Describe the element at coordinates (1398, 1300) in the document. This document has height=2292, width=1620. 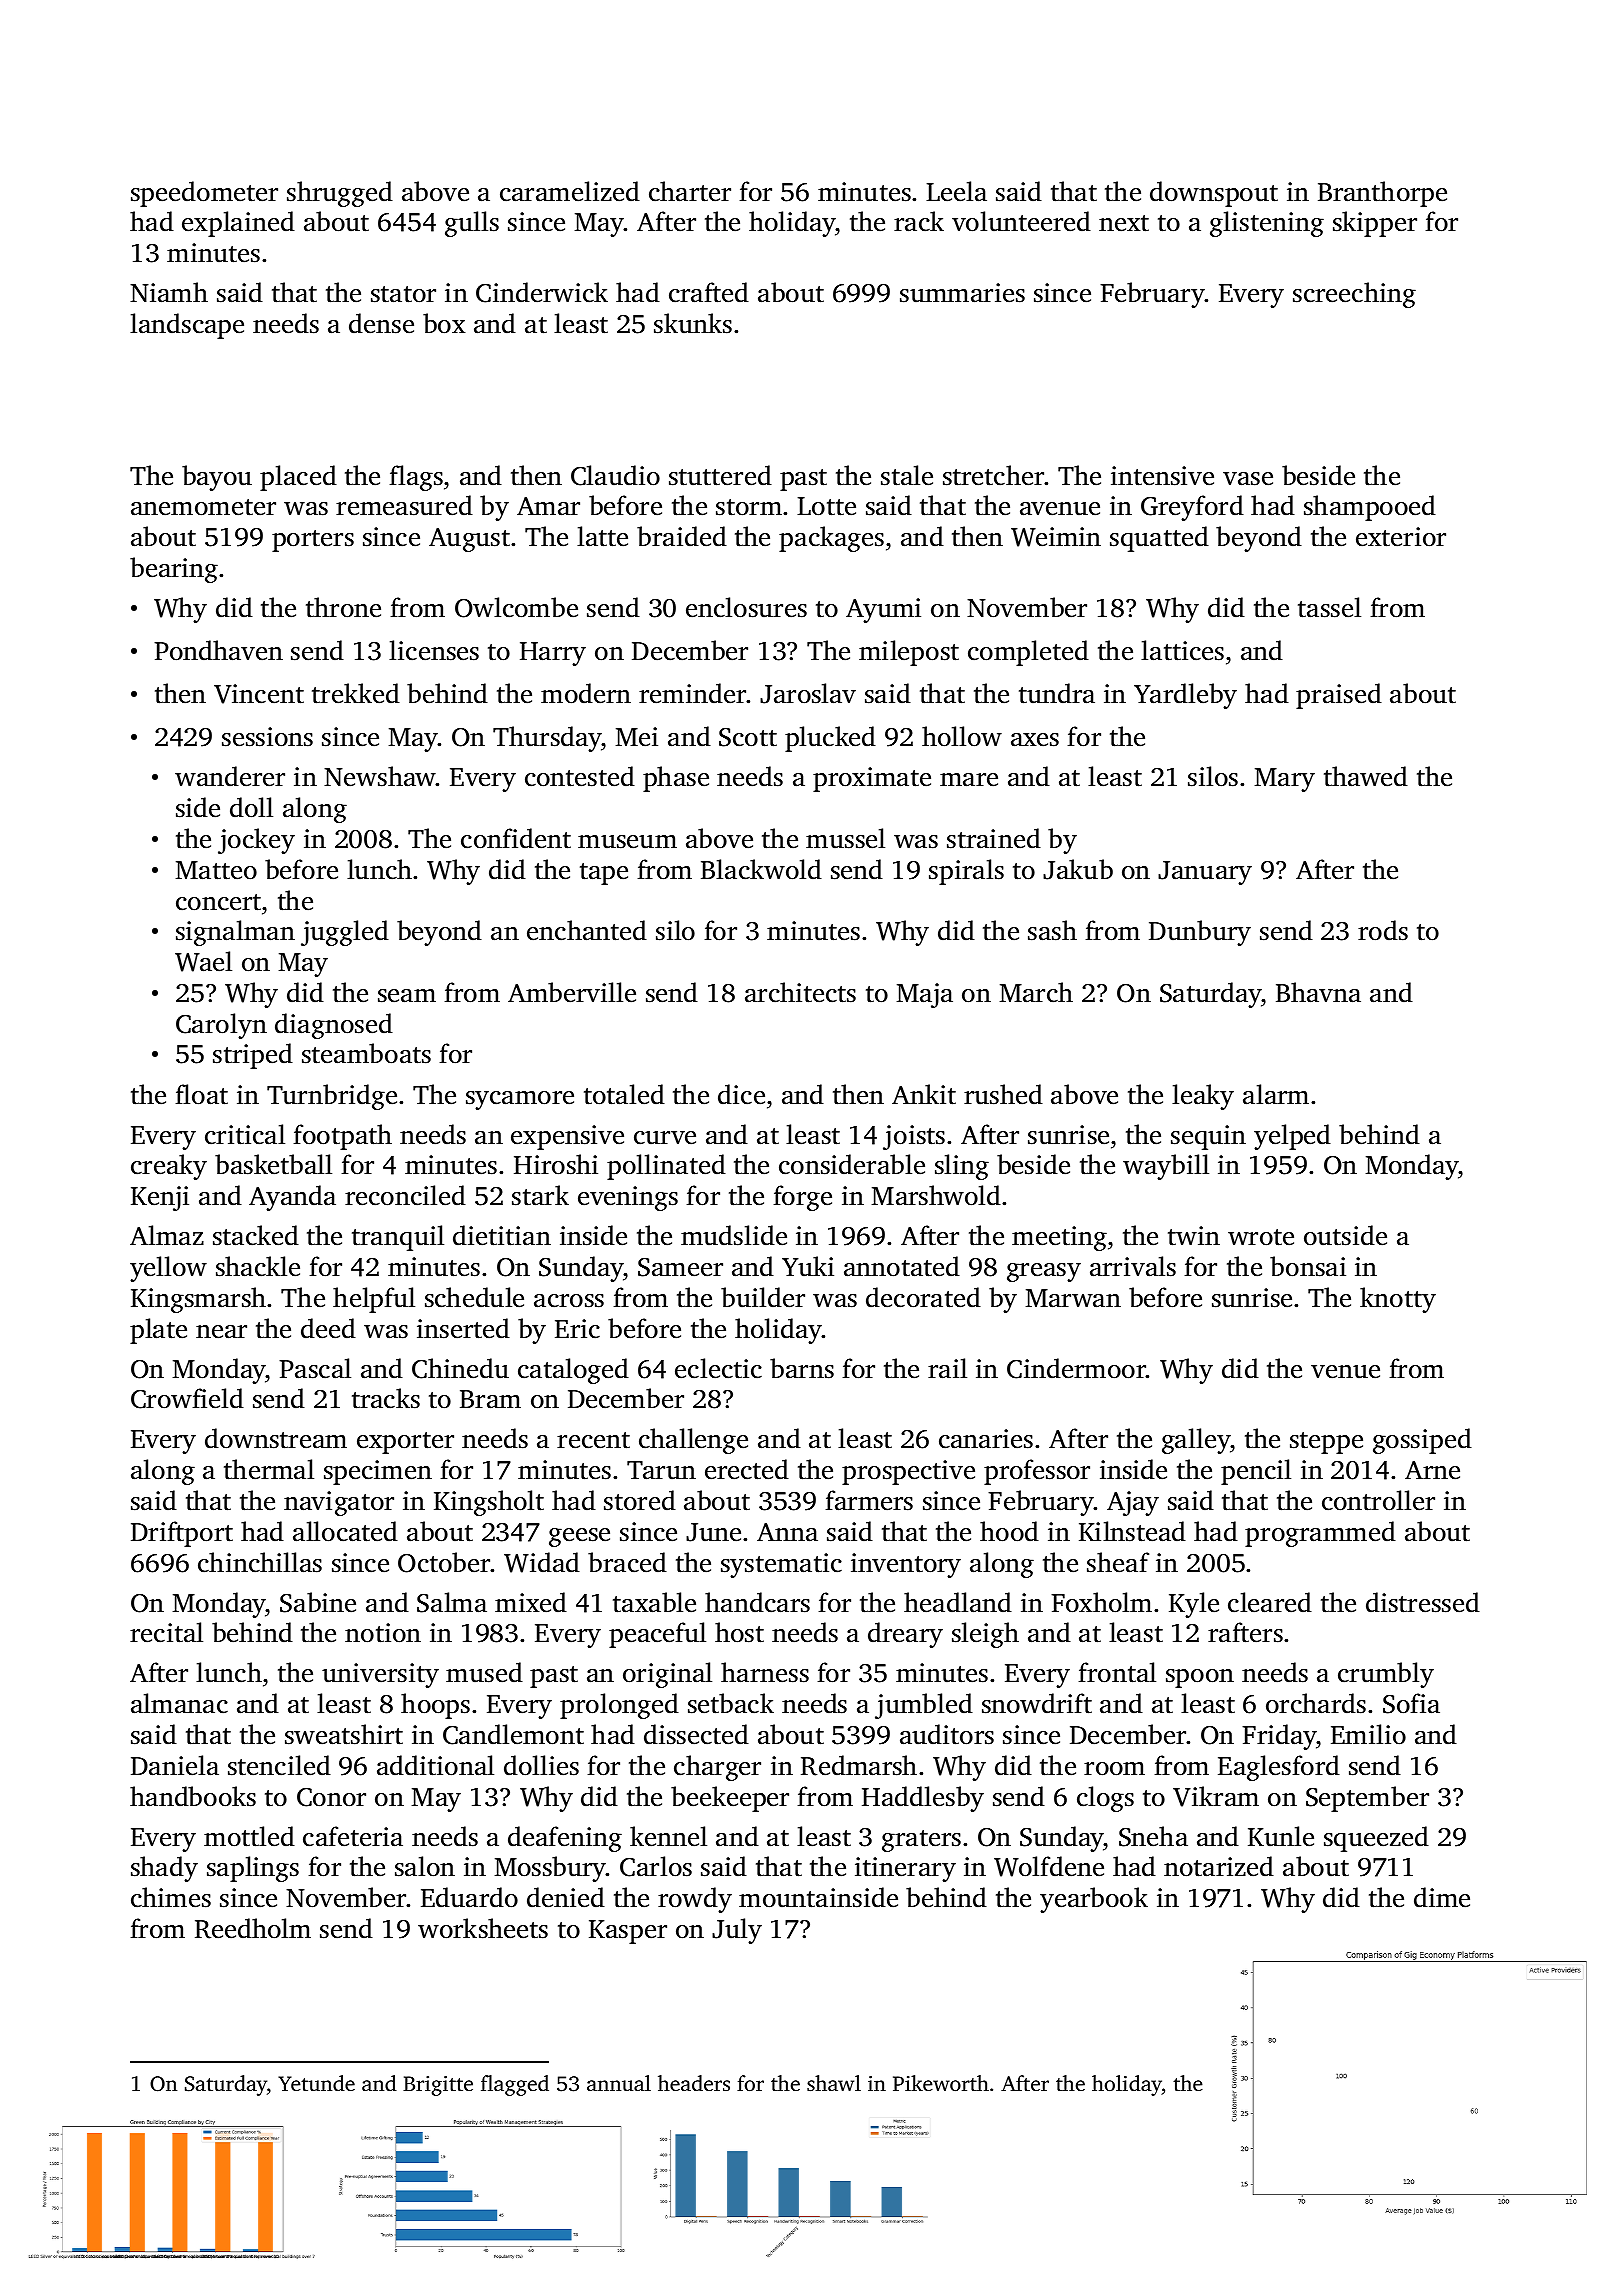
I see `knotty` at that location.
